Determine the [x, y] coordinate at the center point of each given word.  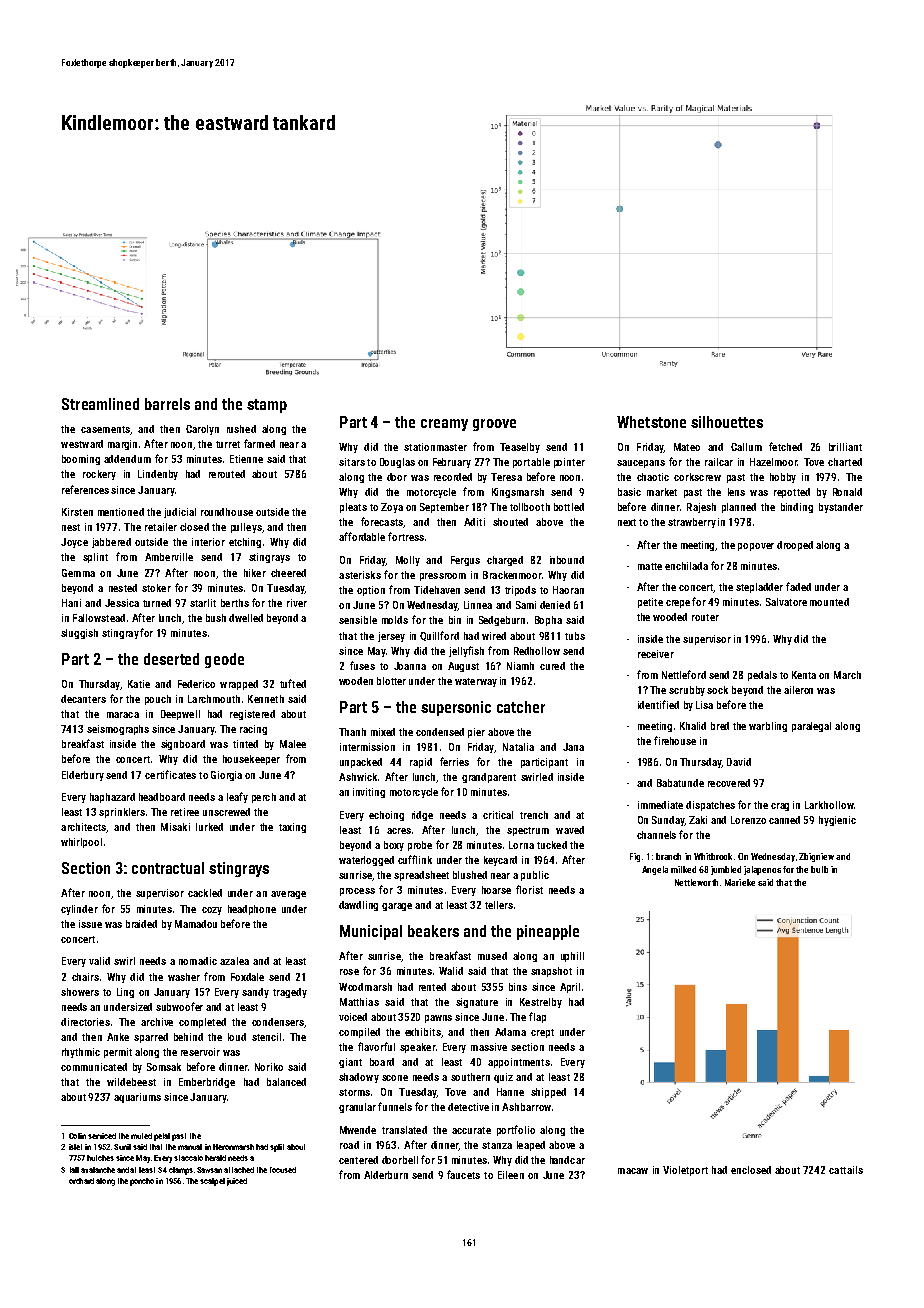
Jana [573, 747]
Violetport [685, 1171]
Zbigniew [816, 857]
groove [494, 425]
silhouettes [727, 422]
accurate [471, 1130]
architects [83, 827]
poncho [142, 1182]
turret [228, 444]
